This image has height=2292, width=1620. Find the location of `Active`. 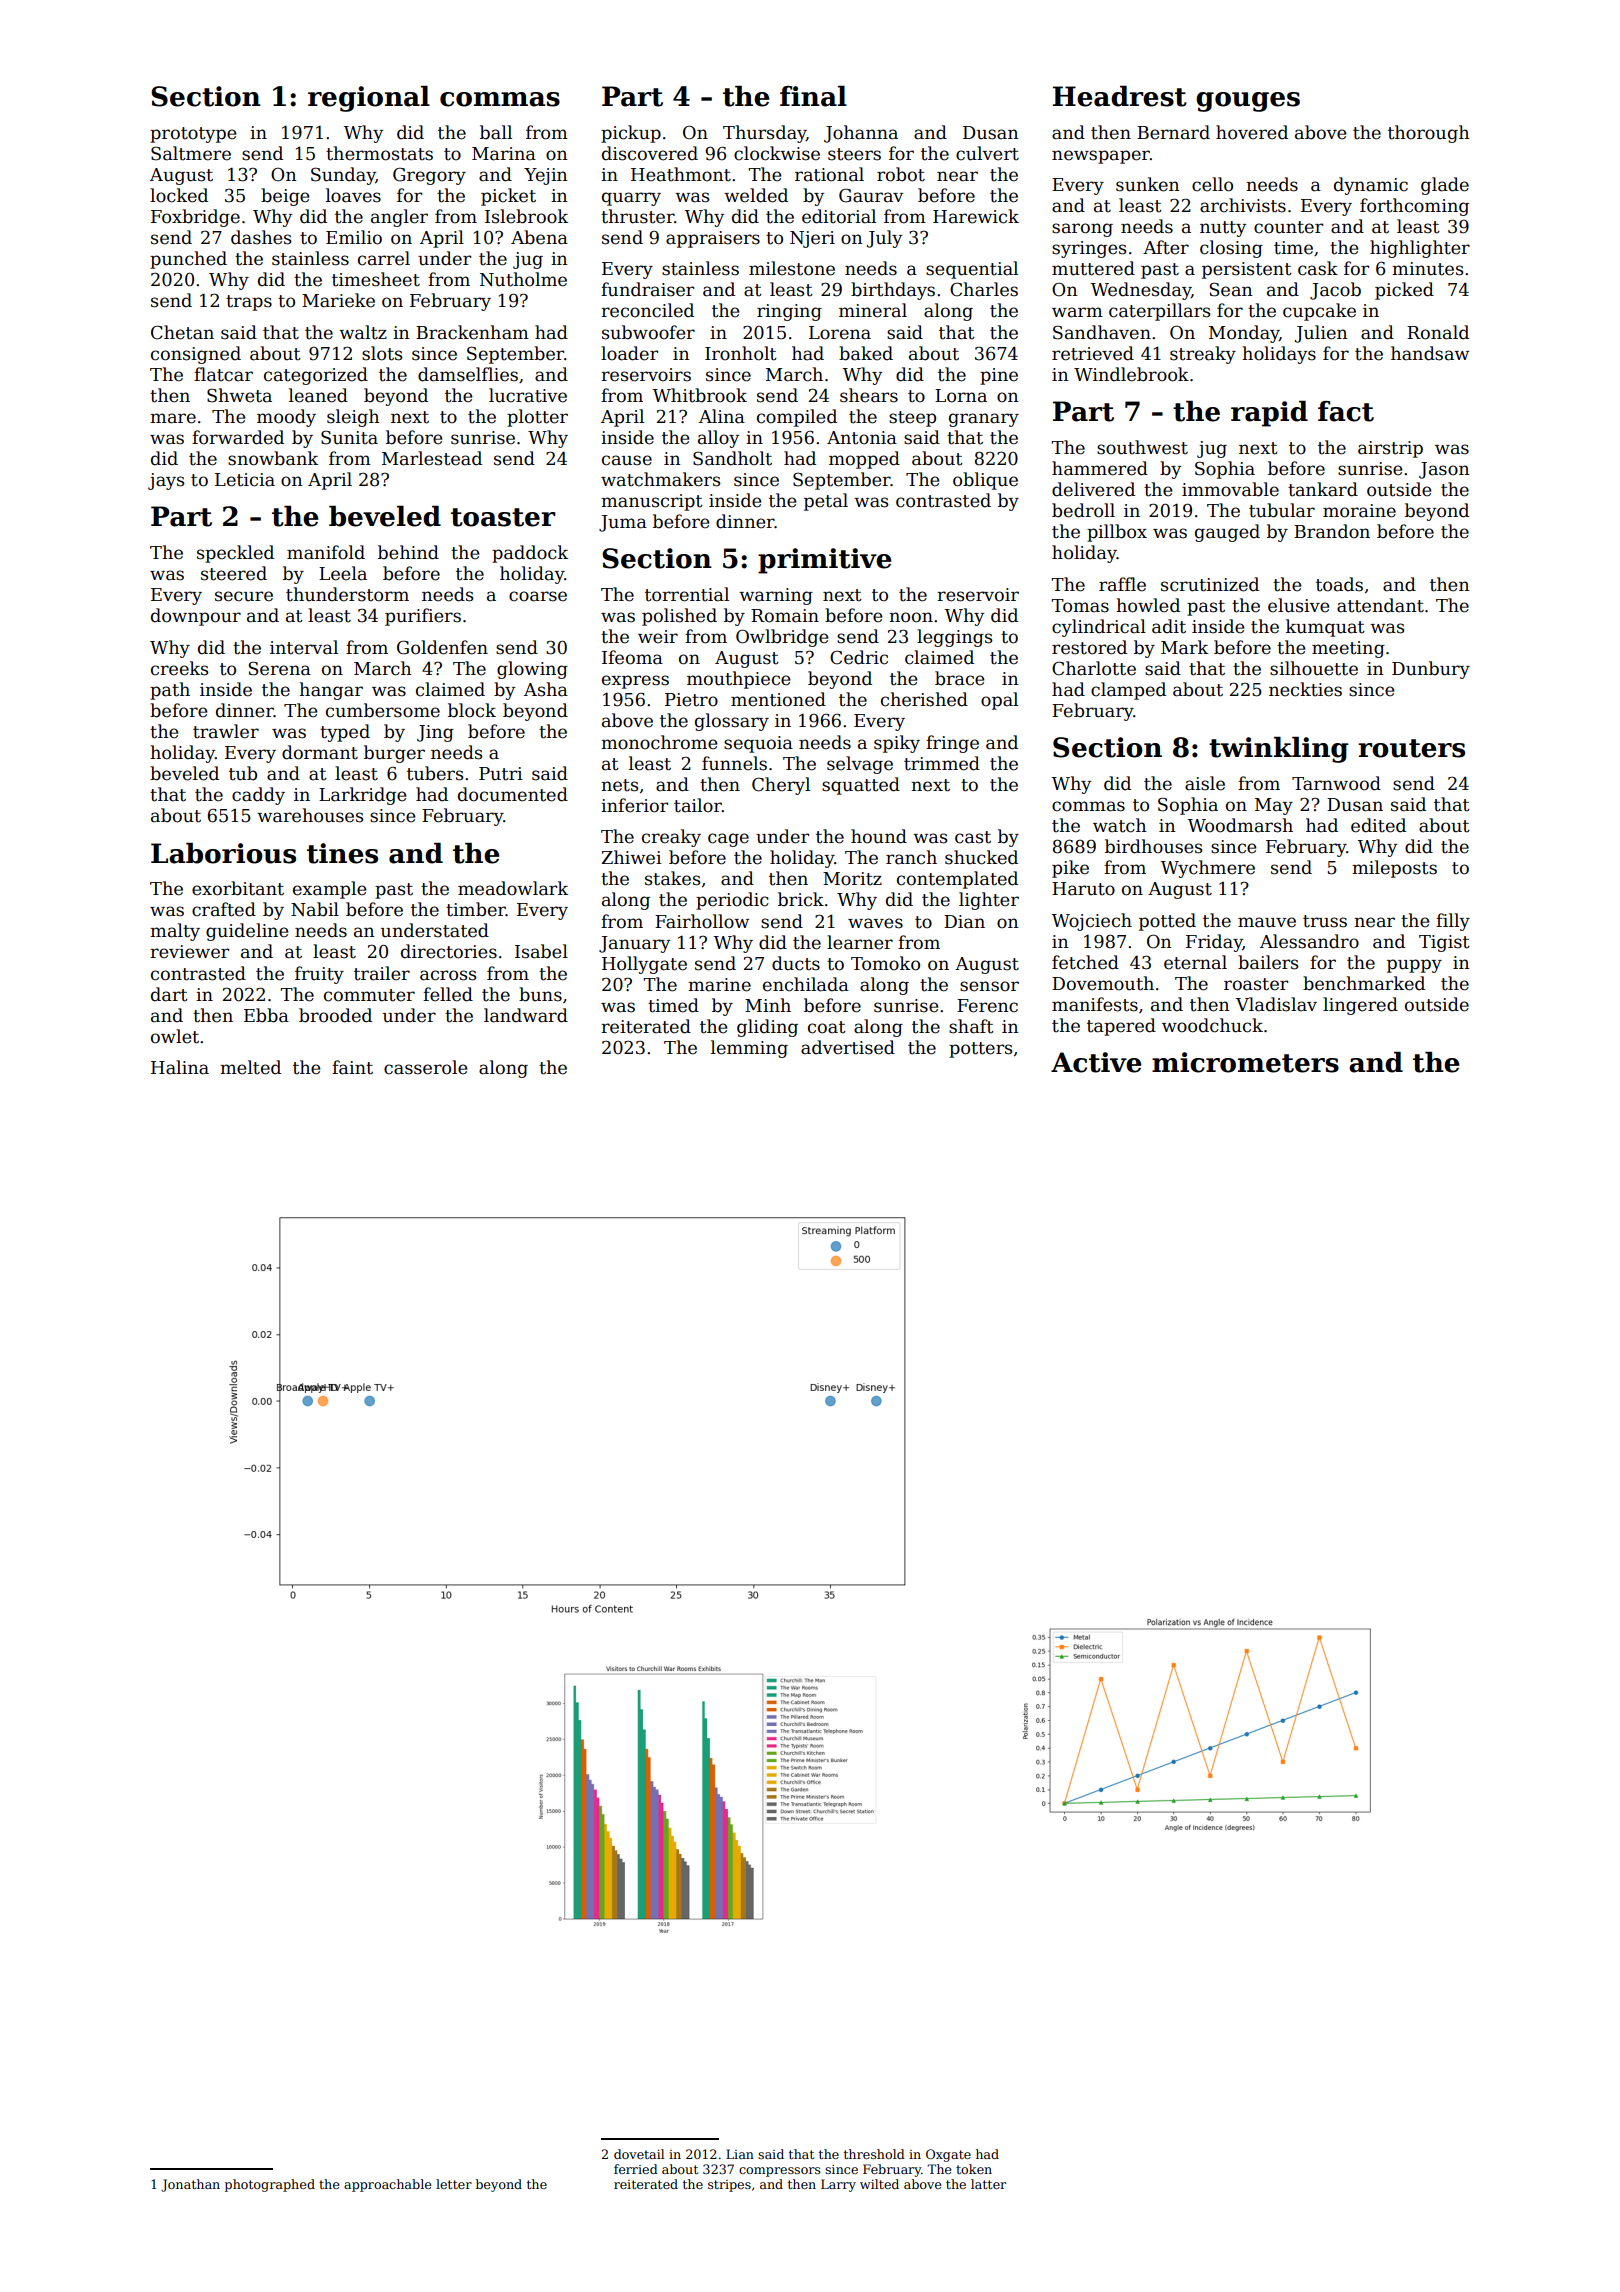

Active is located at coordinates (1096, 1062).
